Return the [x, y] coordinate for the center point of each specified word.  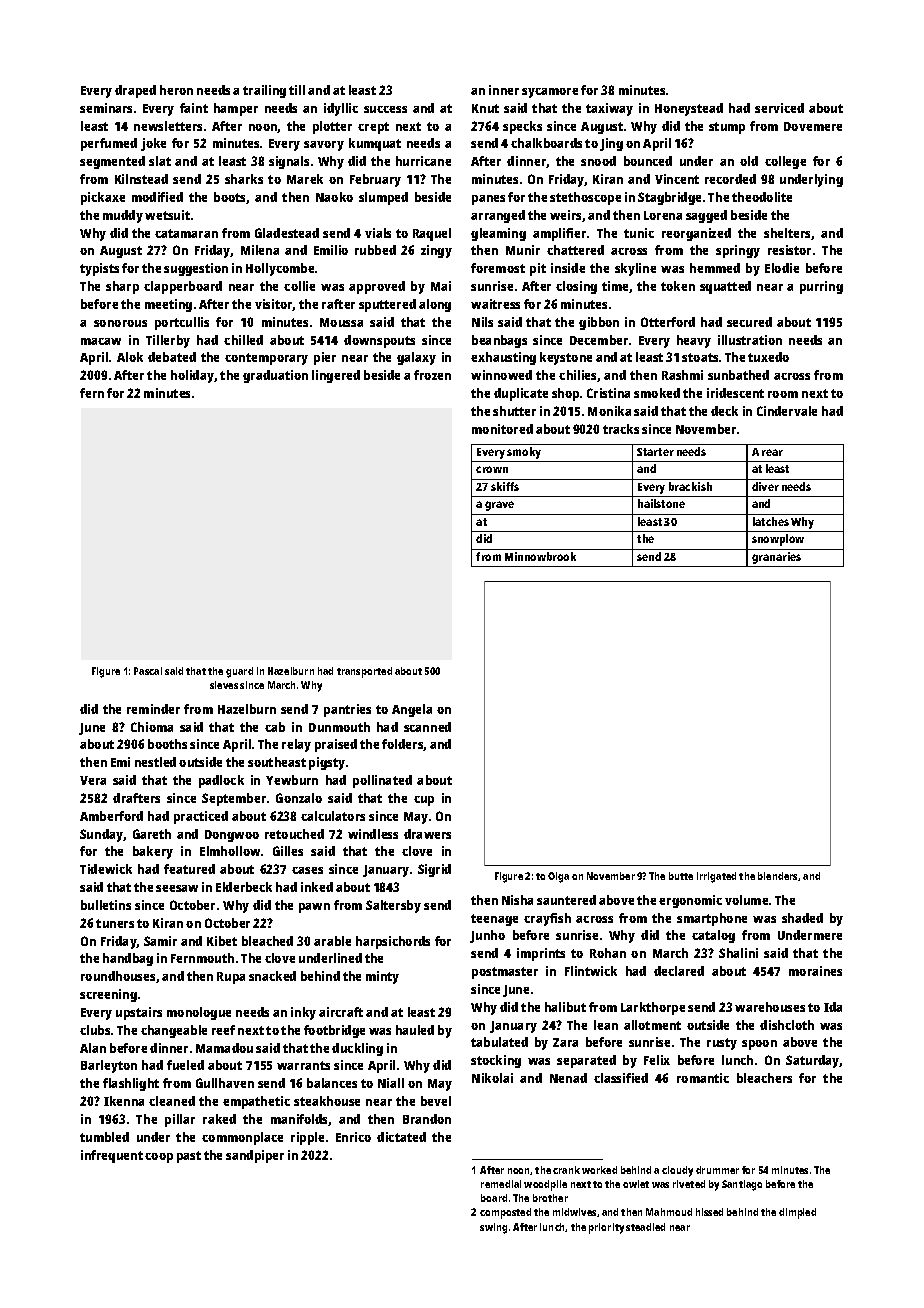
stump [727, 128]
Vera [93, 780]
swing [493, 1228]
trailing [264, 91]
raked [219, 1119]
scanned [427, 727]
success [385, 109]
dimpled [797, 1213]
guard [239, 672]
